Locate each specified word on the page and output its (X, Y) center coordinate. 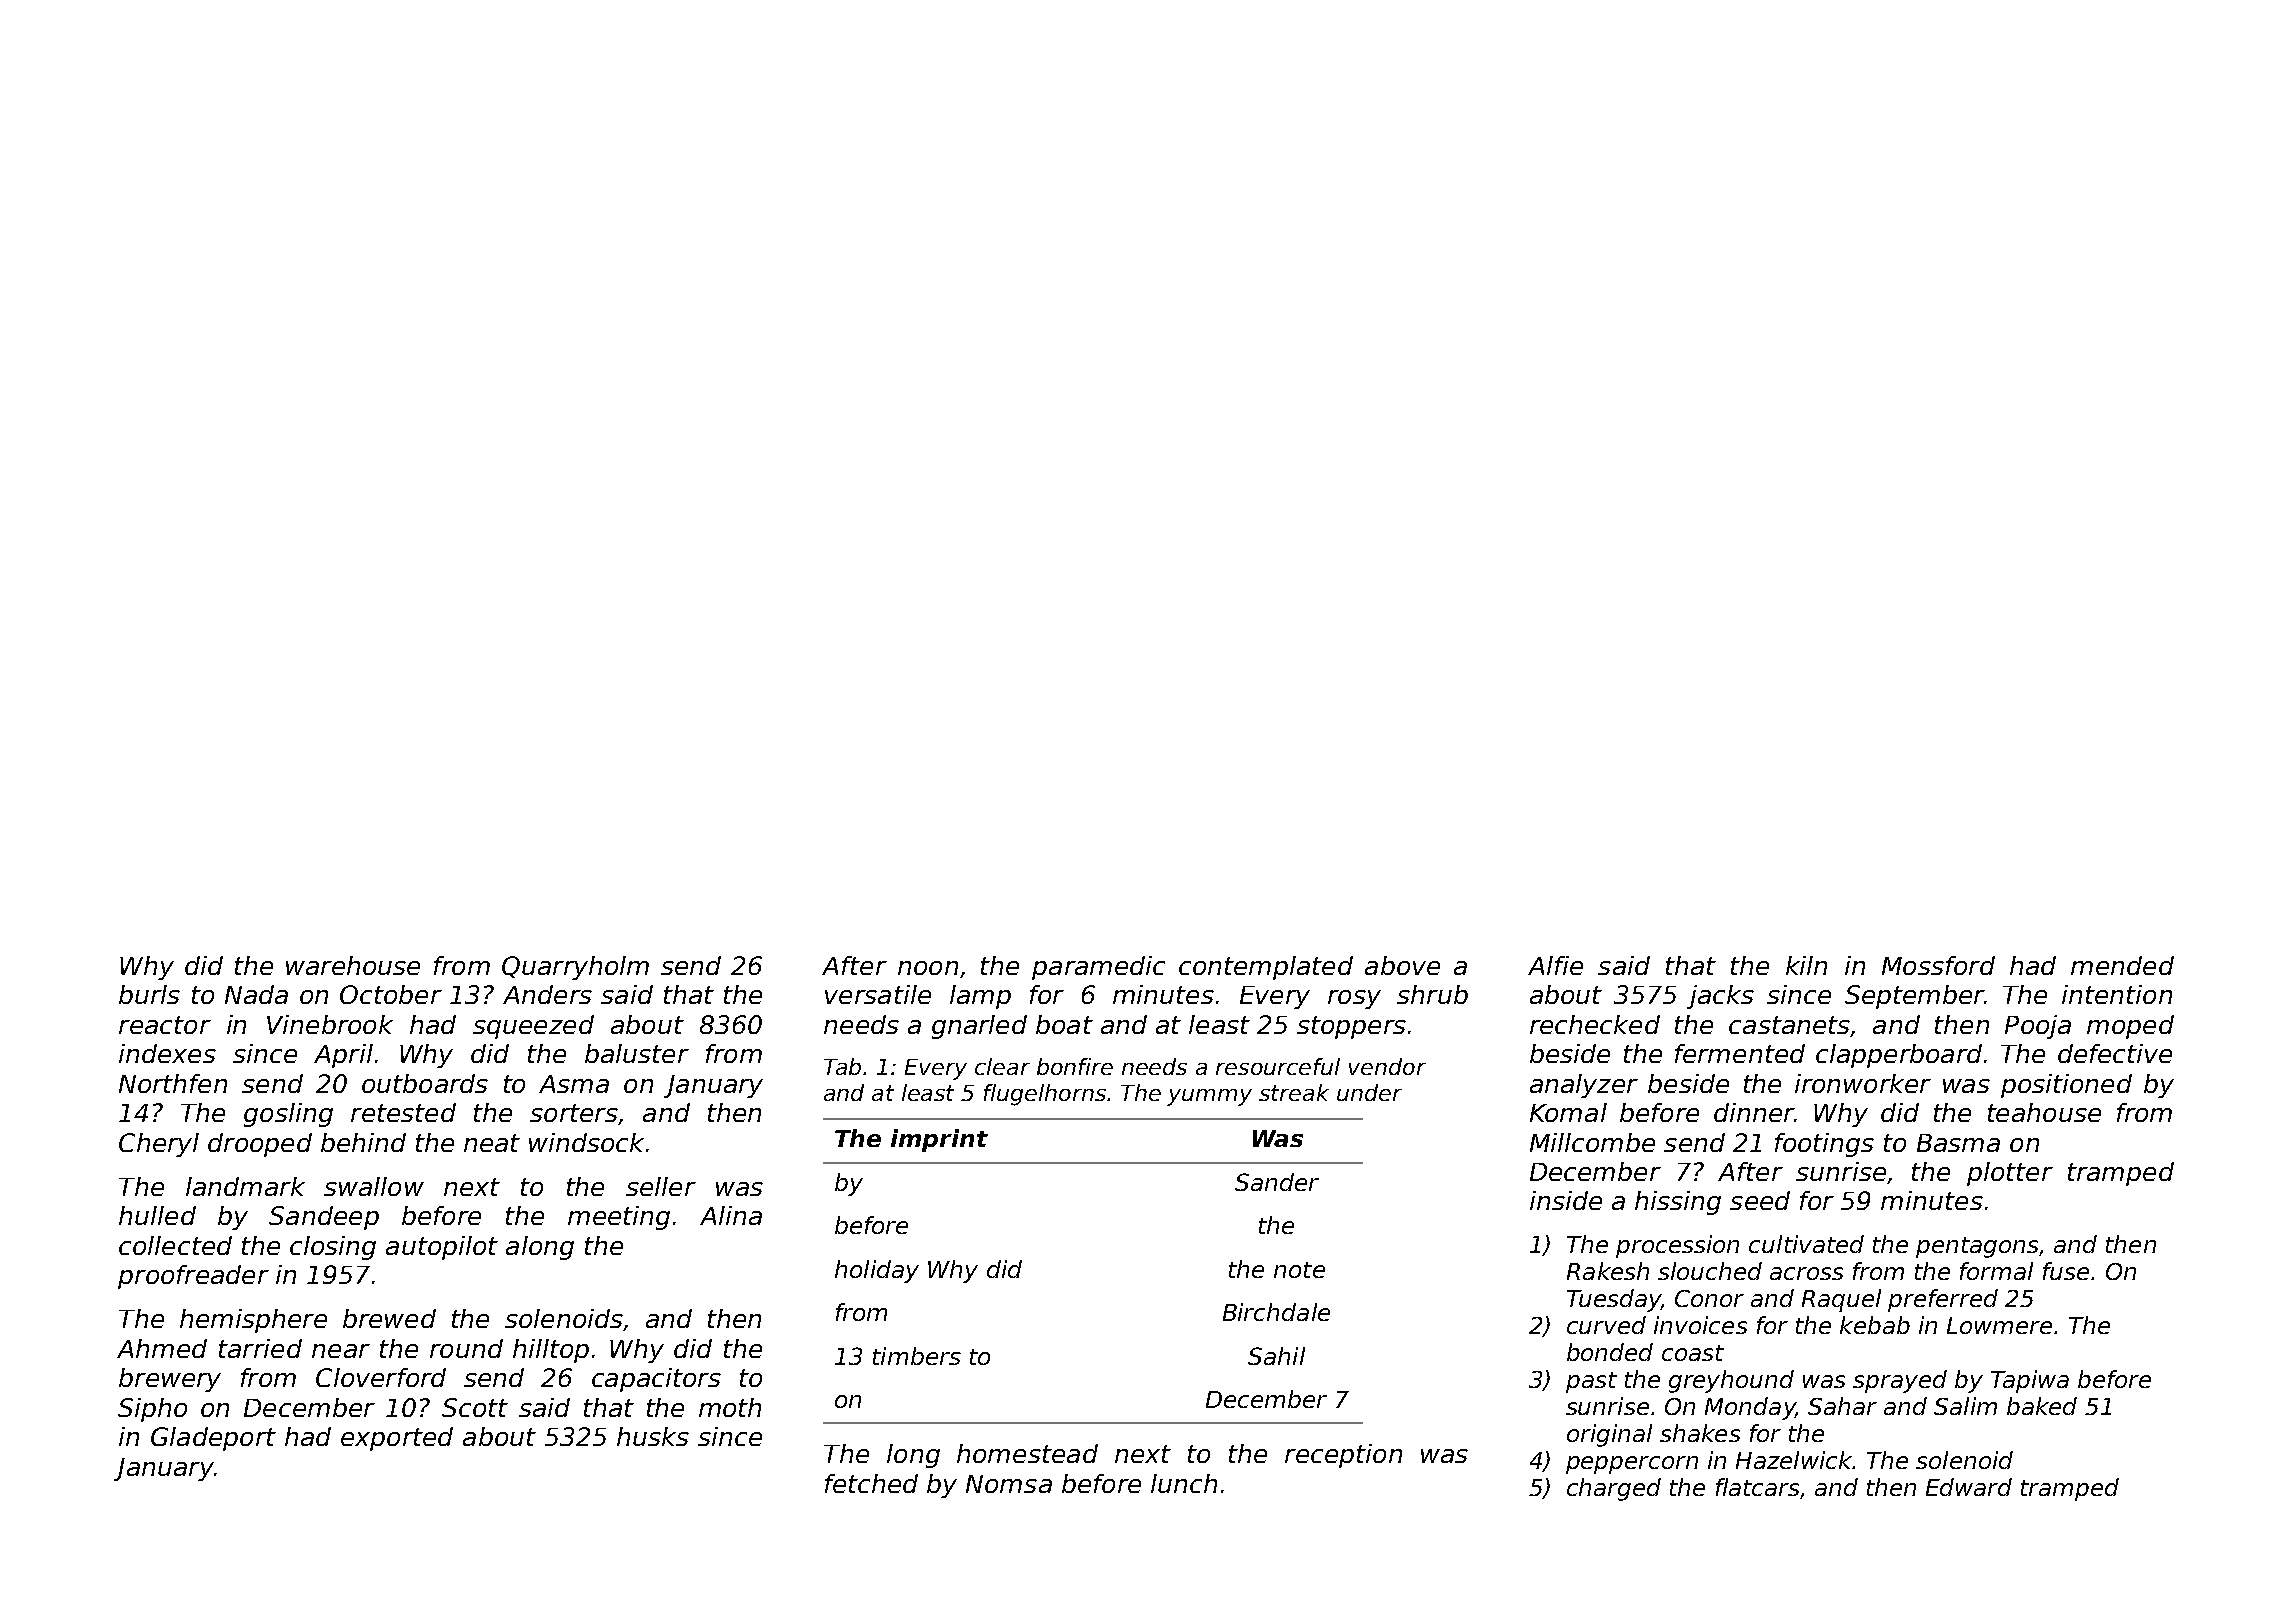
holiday (877, 1271)
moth (730, 1407)
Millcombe (1592, 1142)
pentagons (1977, 1247)
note (1299, 1270)
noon (928, 968)
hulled (157, 1215)
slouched (1710, 1271)
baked (2042, 1406)
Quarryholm (575, 968)
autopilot (442, 1248)
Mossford (1938, 965)
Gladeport (213, 1439)
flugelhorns (1046, 1095)
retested (403, 1112)
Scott (475, 1407)
